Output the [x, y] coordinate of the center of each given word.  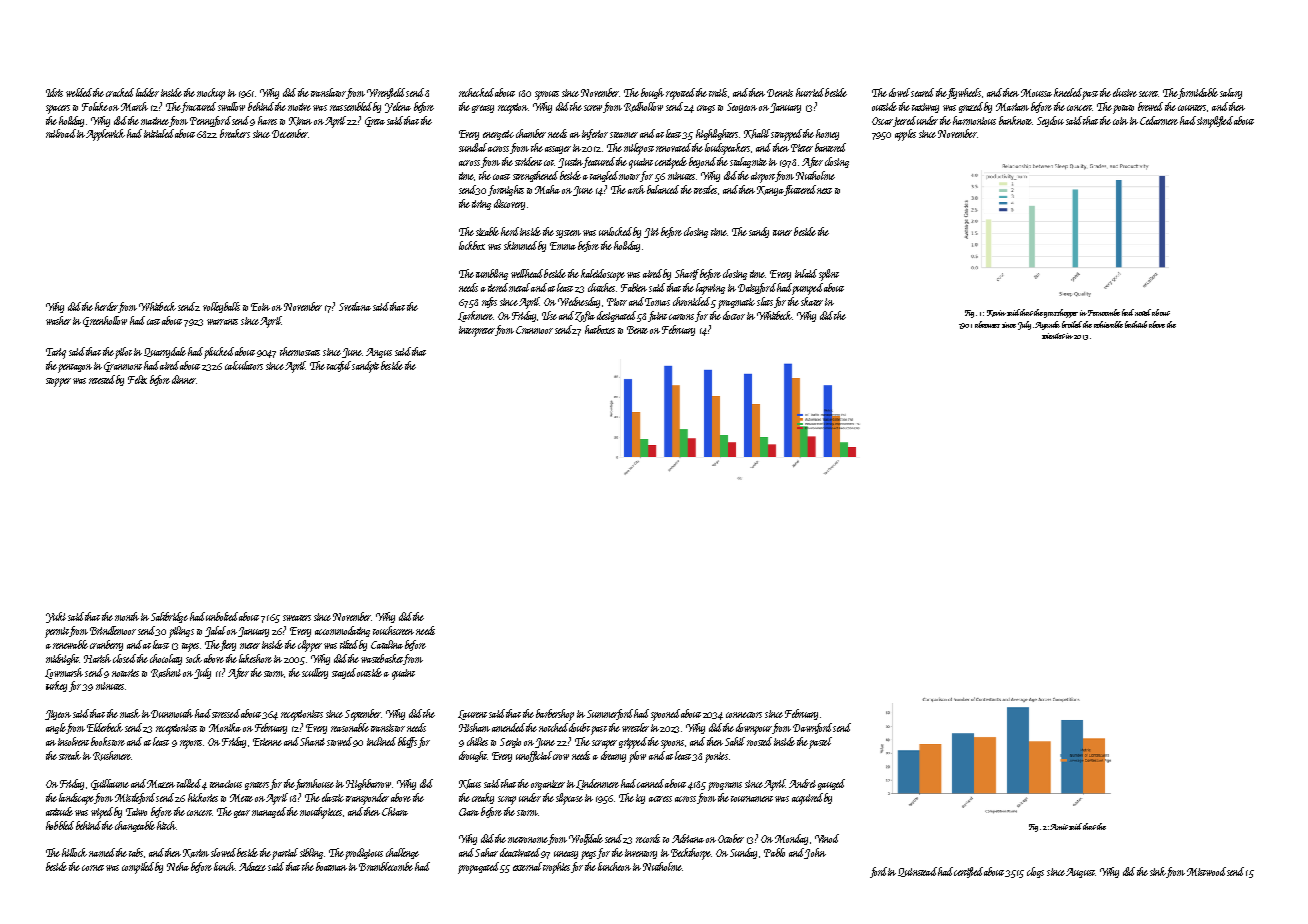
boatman [331, 866]
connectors [744, 715]
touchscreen [393, 630]
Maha [547, 189]
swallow [231, 106]
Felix [137, 379]
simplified [1215, 122]
